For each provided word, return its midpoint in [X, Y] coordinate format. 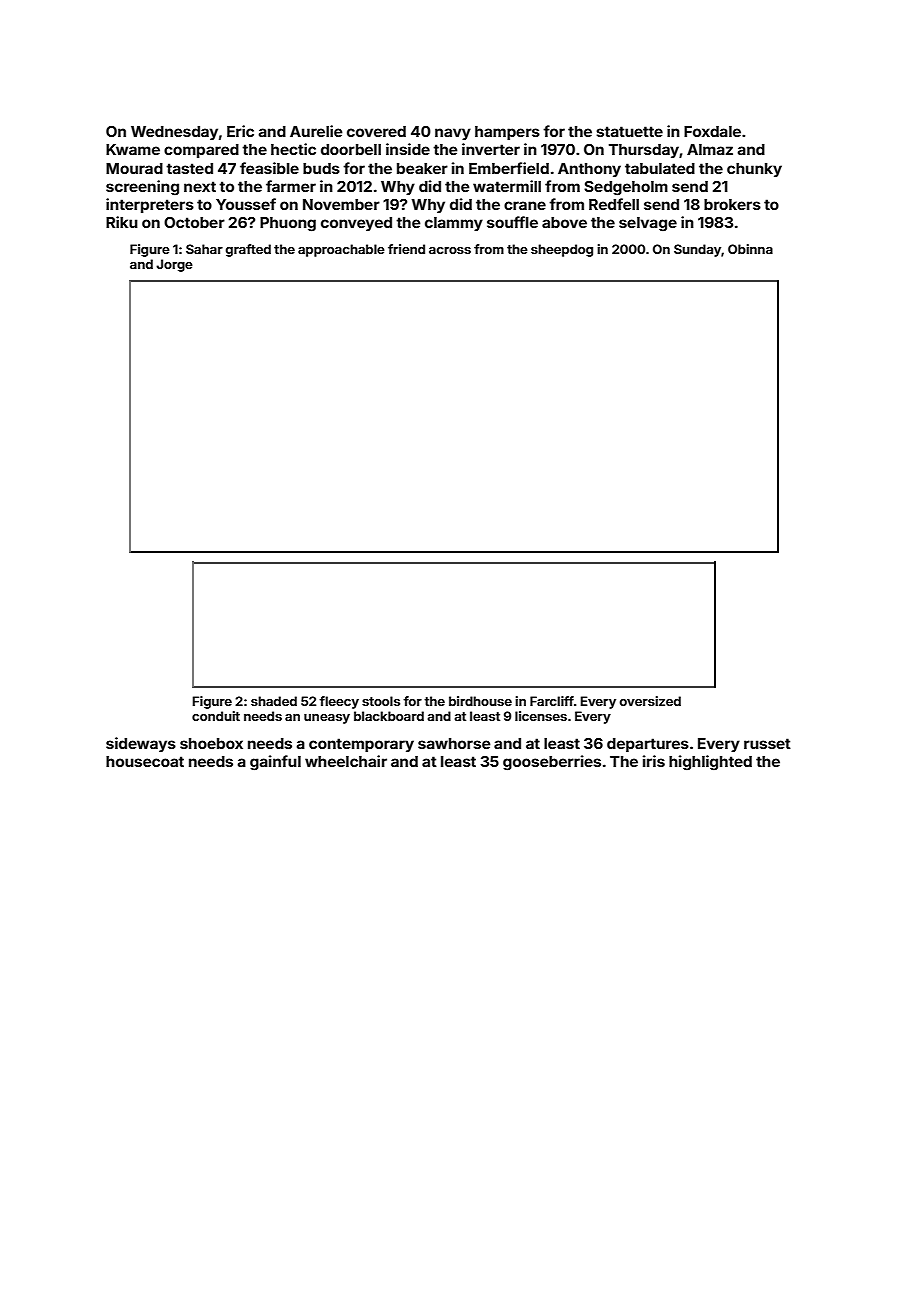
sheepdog [562, 250]
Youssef [246, 204]
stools [381, 701]
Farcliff [552, 701]
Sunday [698, 250]
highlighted [710, 763]
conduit [216, 716]
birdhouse [480, 701]
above [564, 222]
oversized [650, 701]
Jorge [174, 265]
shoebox [211, 743]
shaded [274, 701]
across [450, 250]
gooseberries [552, 763]
